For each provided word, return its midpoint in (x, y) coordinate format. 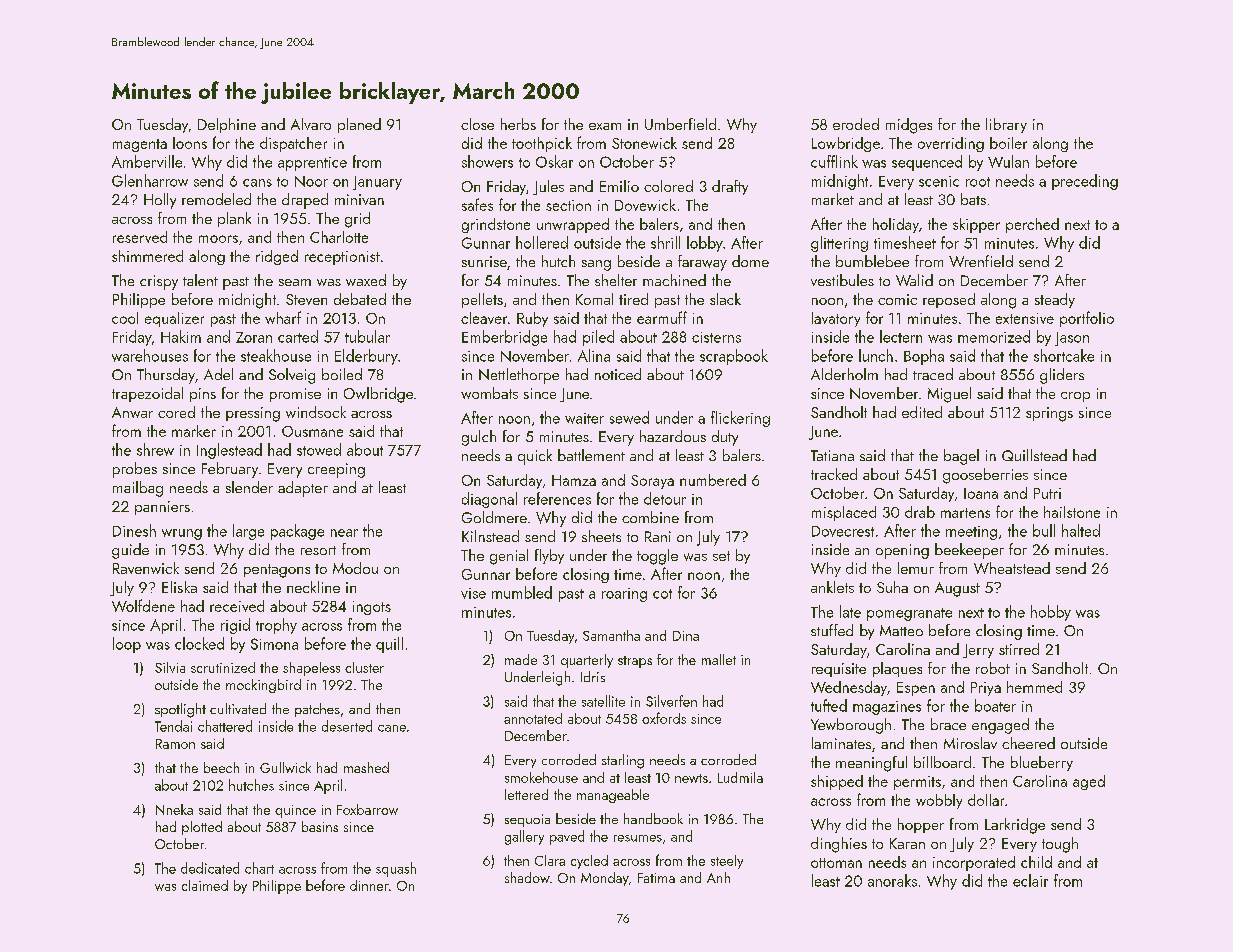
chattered (225, 726)
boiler (1008, 143)
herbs (518, 124)
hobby (1051, 613)
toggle (657, 557)
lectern (901, 336)
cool (125, 318)
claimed (205, 885)
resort (318, 550)
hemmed (1034, 687)
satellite (603, 701)
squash (396, 869)
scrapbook (734, 357)
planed (359, 125)
